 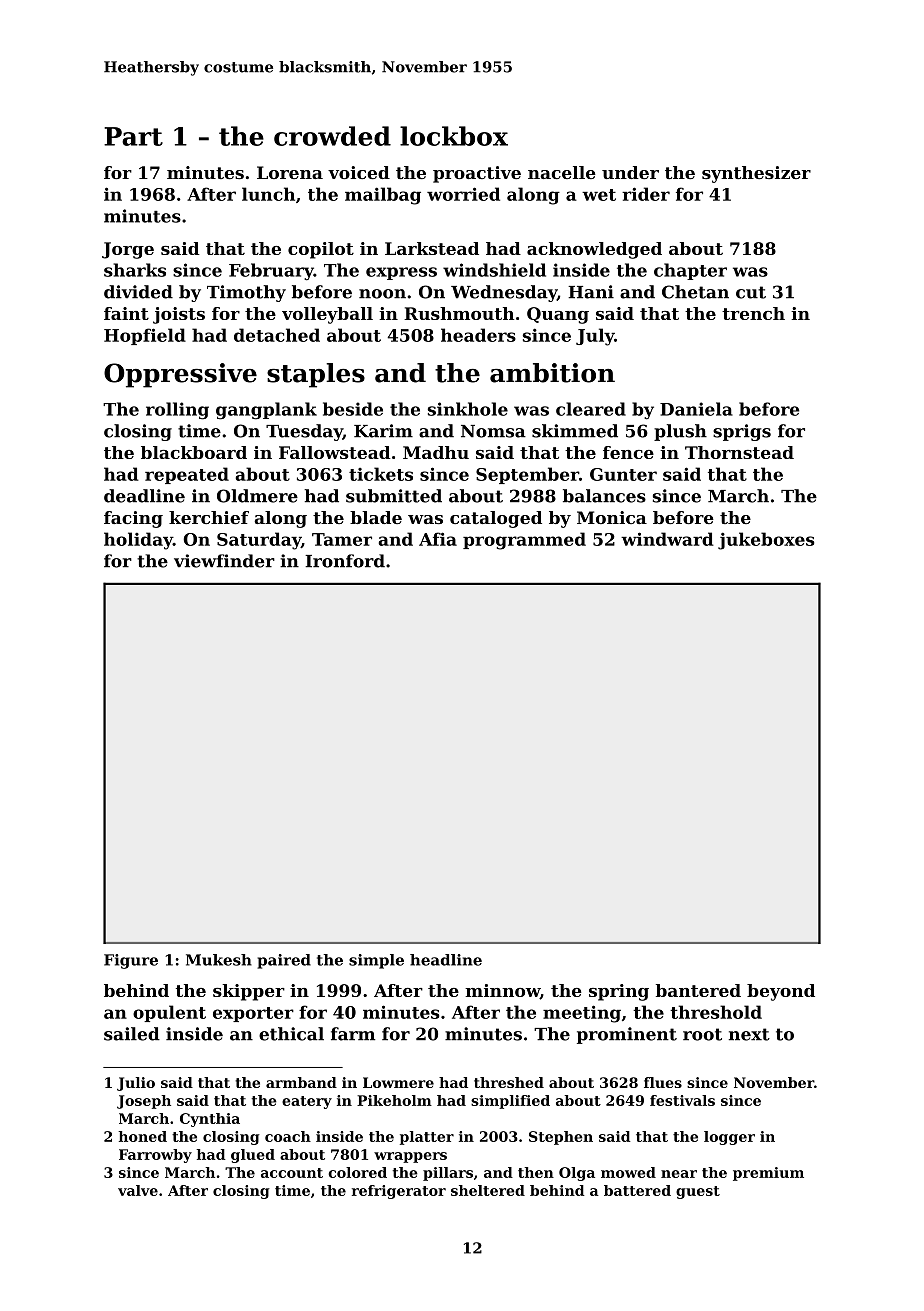 I want to click on windshield, so click(x=494, y=270).
